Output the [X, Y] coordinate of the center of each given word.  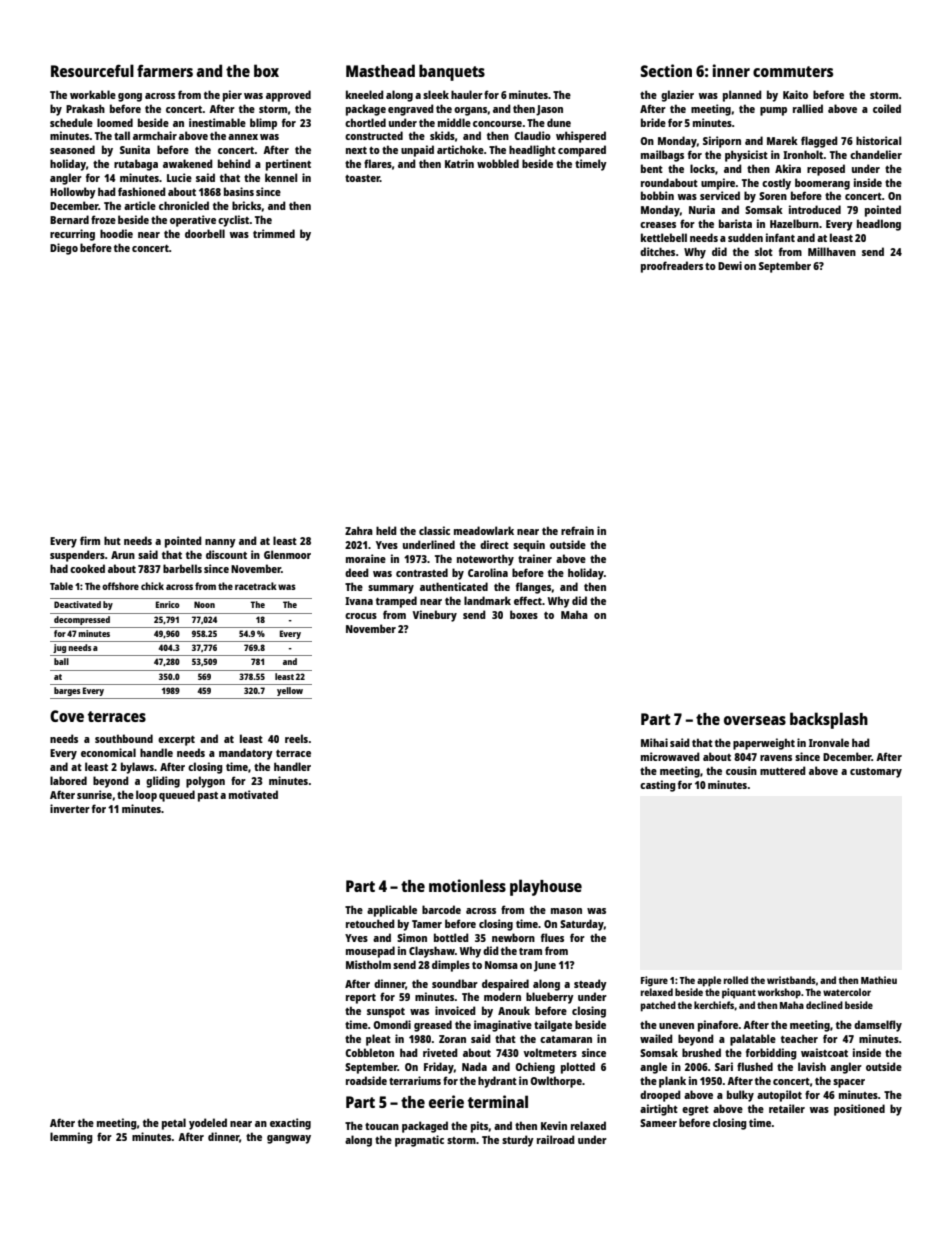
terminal [498, 1101]
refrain [577, 530]
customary [876, 773]
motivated [253, 794]
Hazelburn [794, 223]
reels [296, 738]
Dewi [730, 265]
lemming [71, 1138]
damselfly [878, 1026]
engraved [411, 110]
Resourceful [92, 70]
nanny [220, 543]
